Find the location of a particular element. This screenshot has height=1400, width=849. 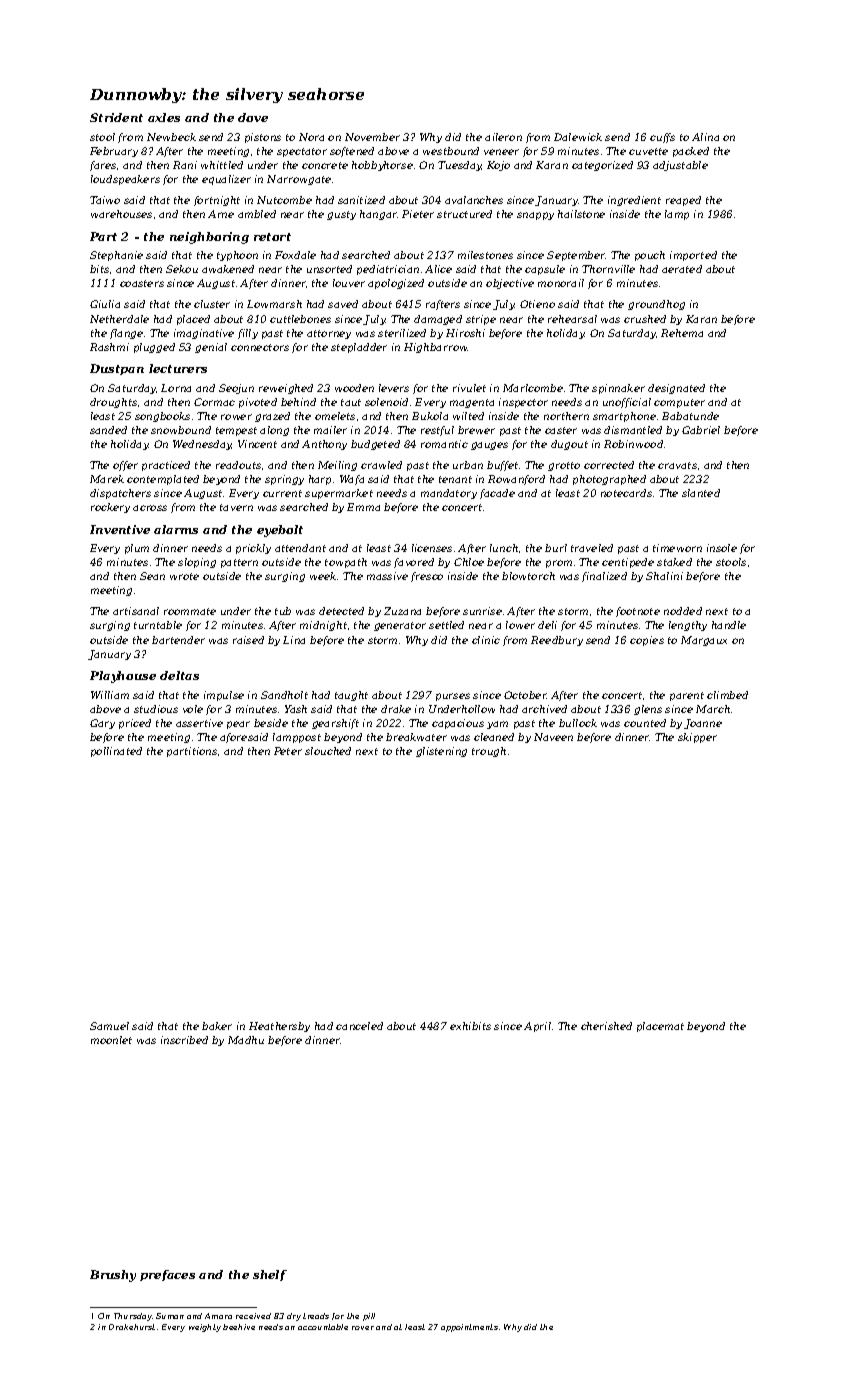

settled is located at coordinates (446, 625).
